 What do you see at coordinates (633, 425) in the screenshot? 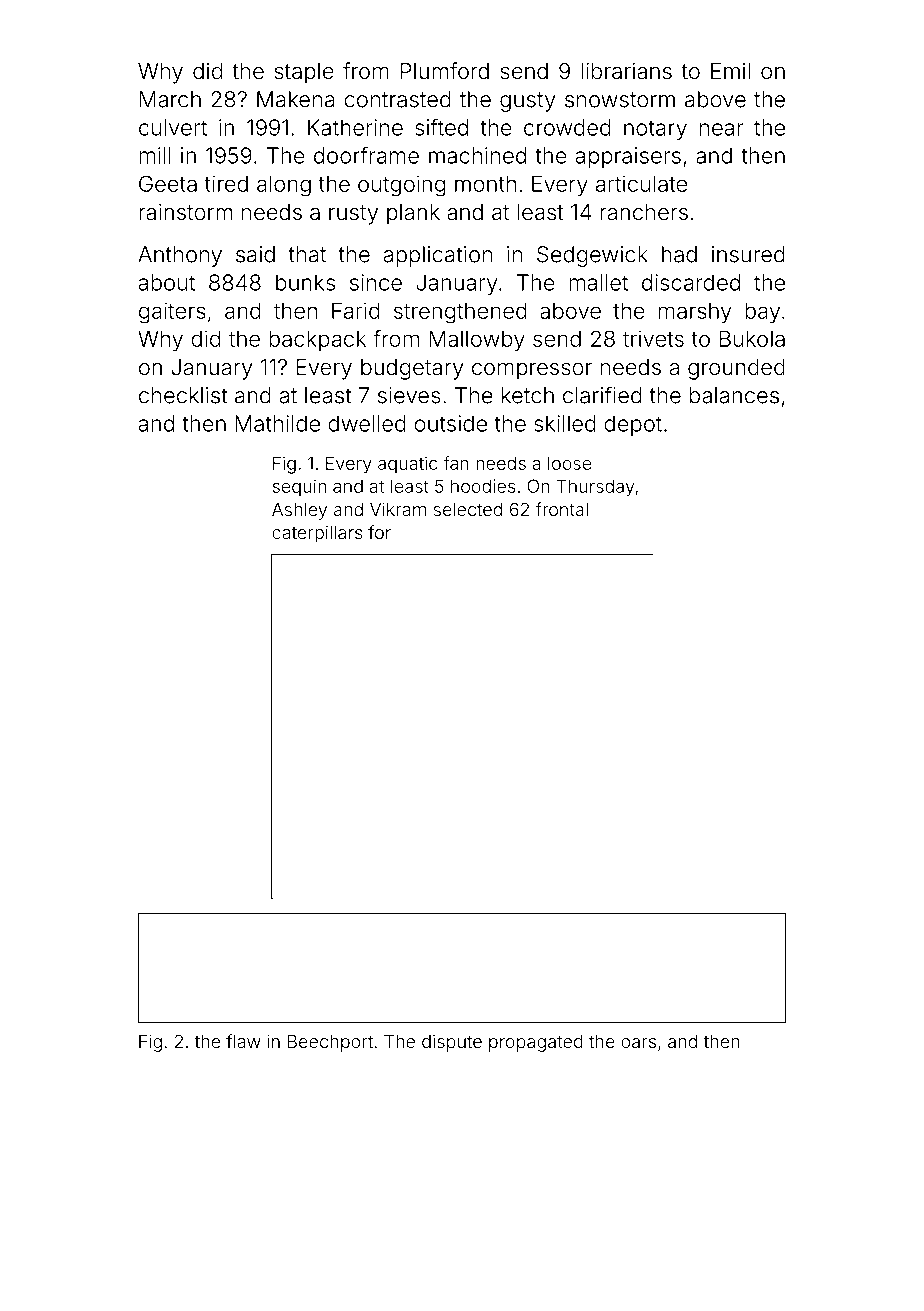
I see `depot` at bounding box center [633, 425].
